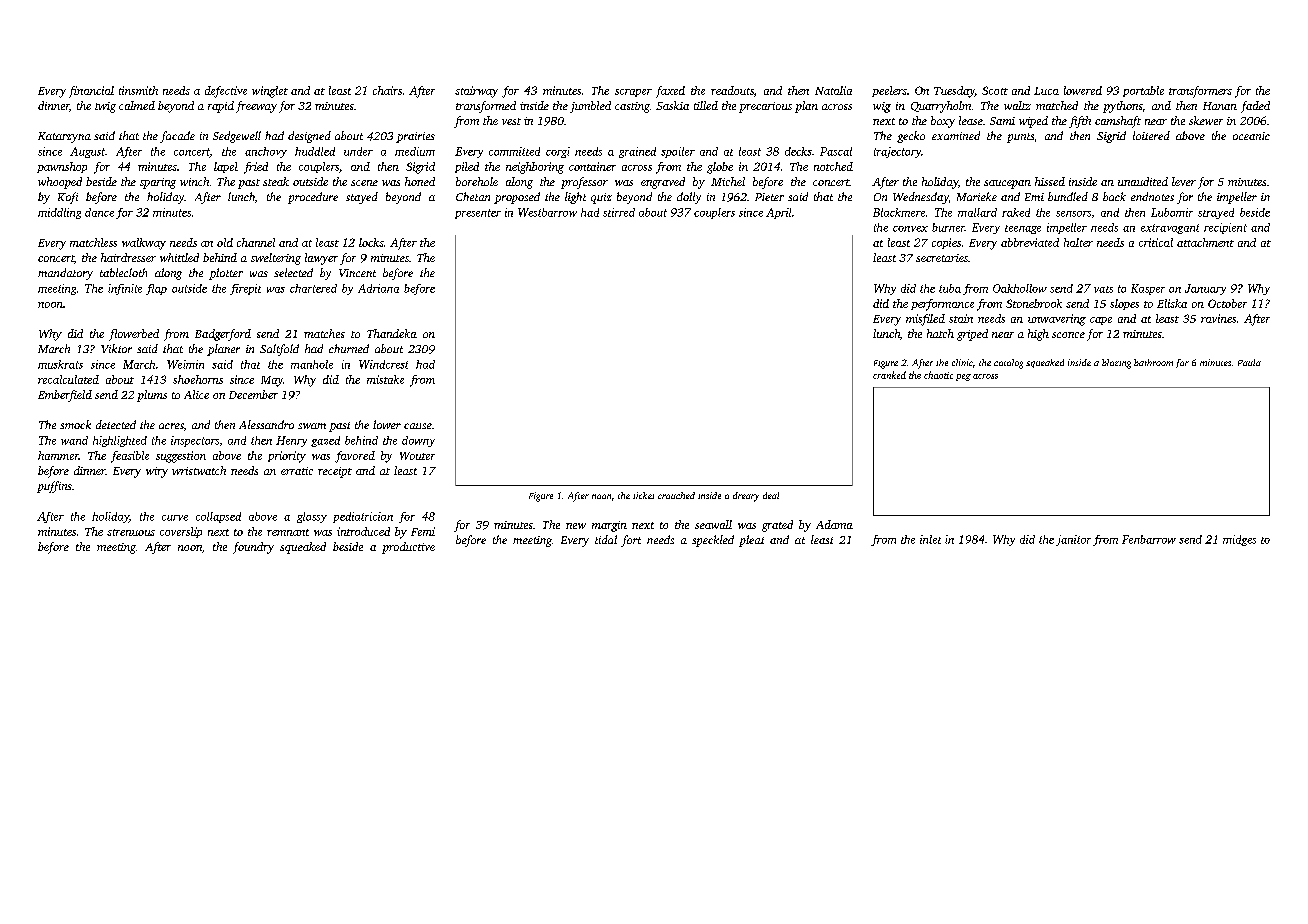 The width and height of the screenshot is (1308, 924). I want to click on financial, so click(91, 92).
